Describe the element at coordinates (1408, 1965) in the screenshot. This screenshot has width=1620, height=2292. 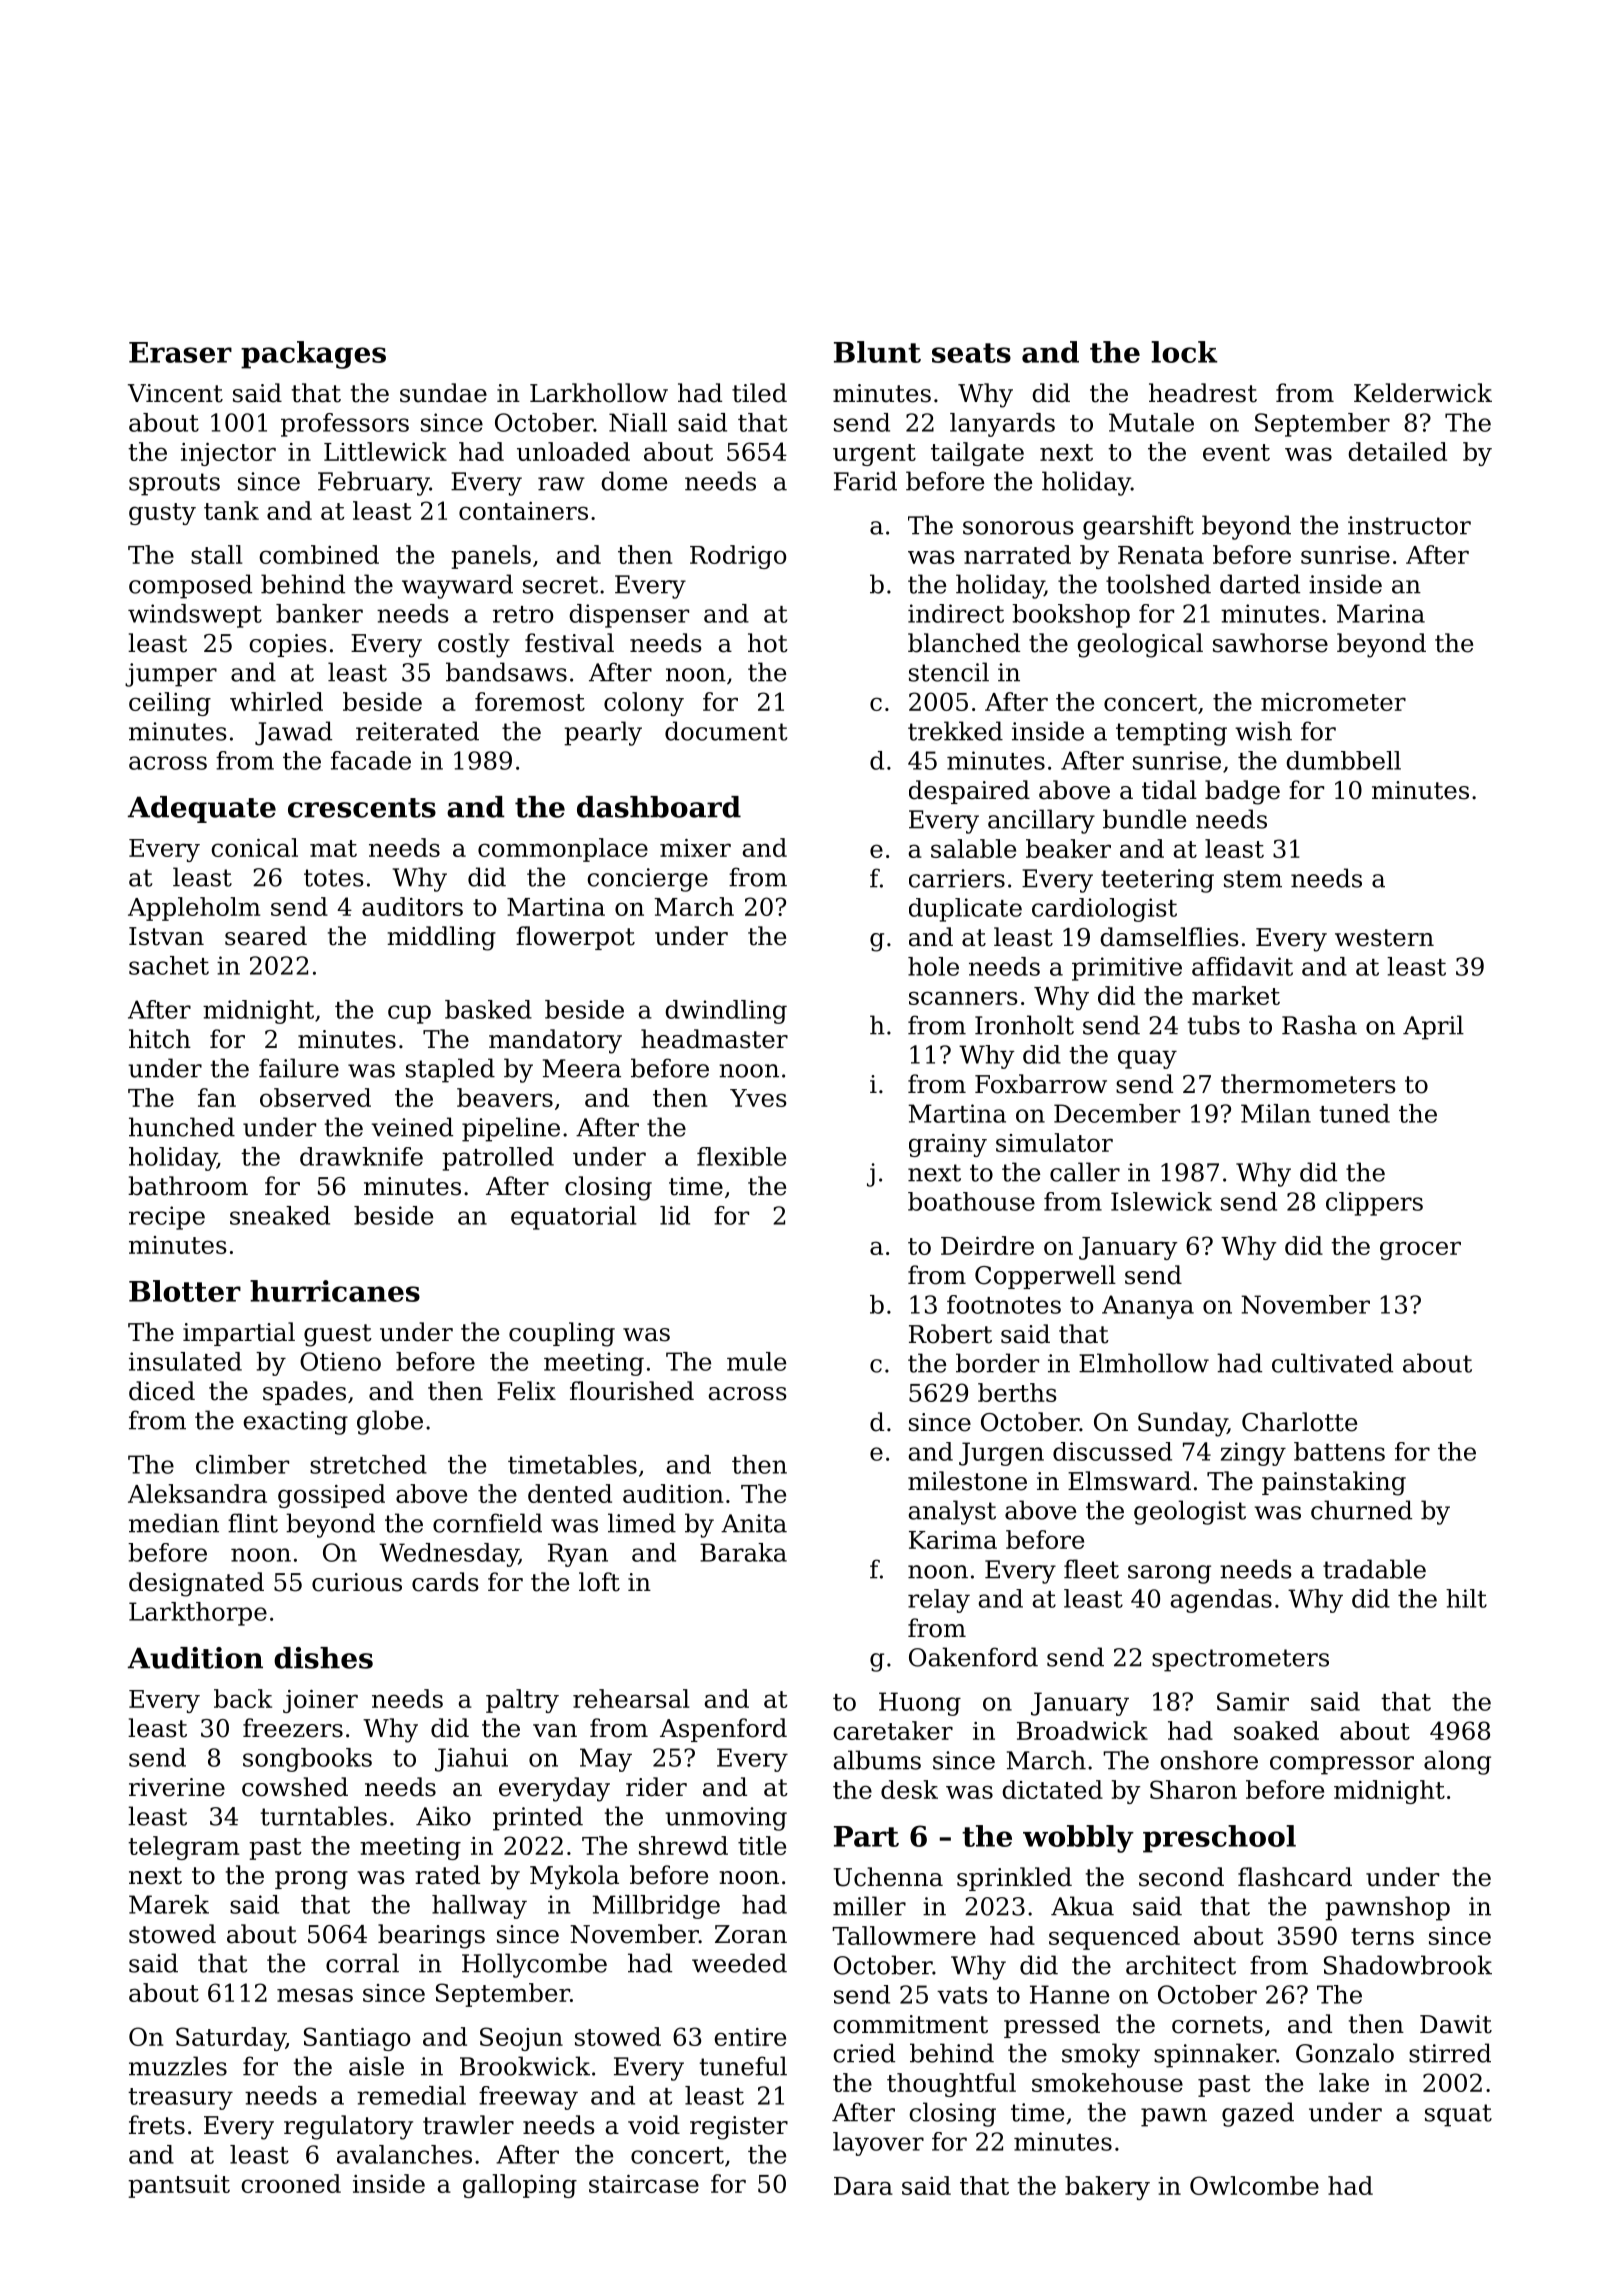
I see `Shadowbrook` at that location.
